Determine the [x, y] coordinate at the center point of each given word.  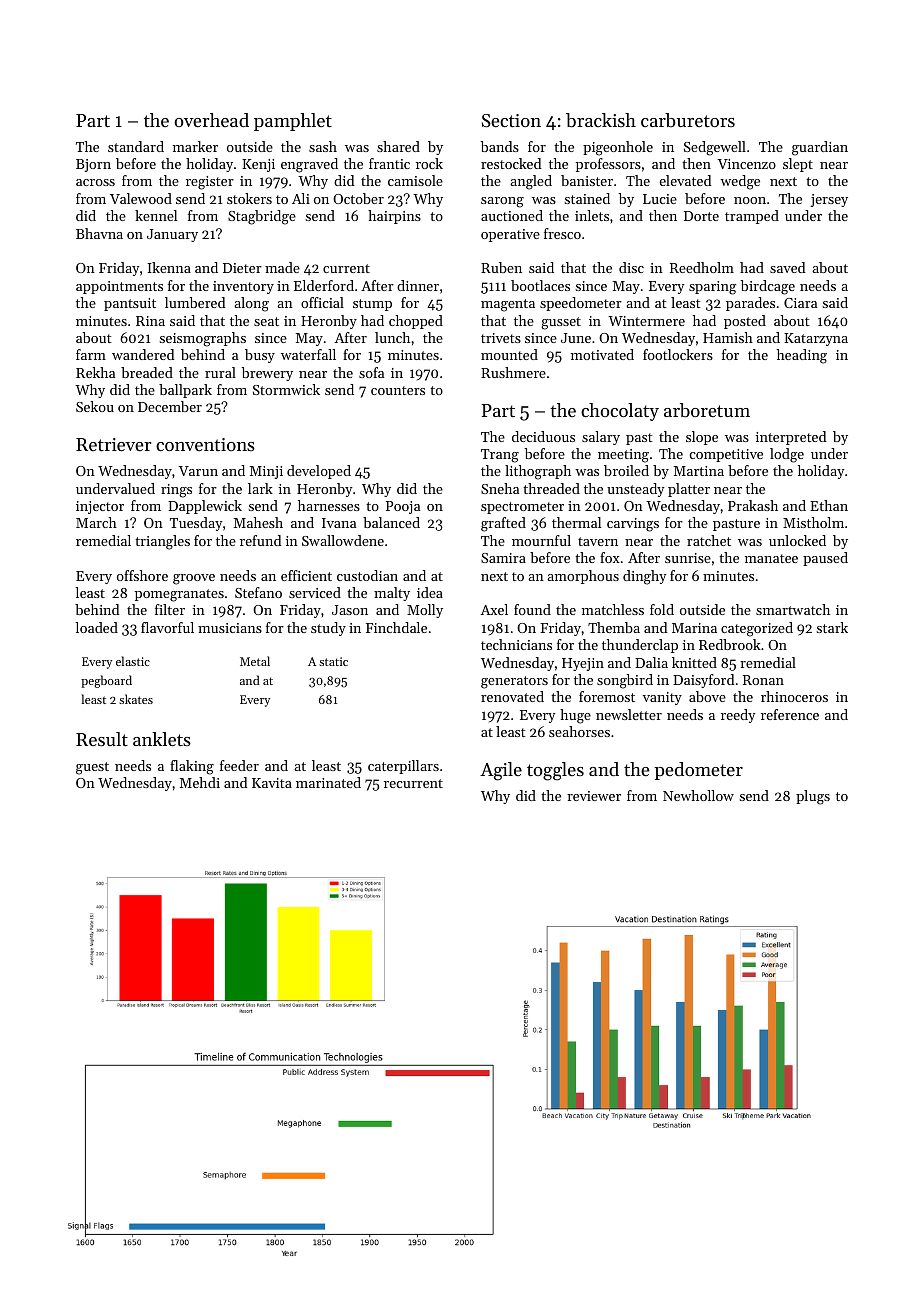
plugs [813, 797]
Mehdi [200, 782]
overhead [211, 120]
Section [511, 121]
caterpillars [403, 767]
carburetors [688, 120]
